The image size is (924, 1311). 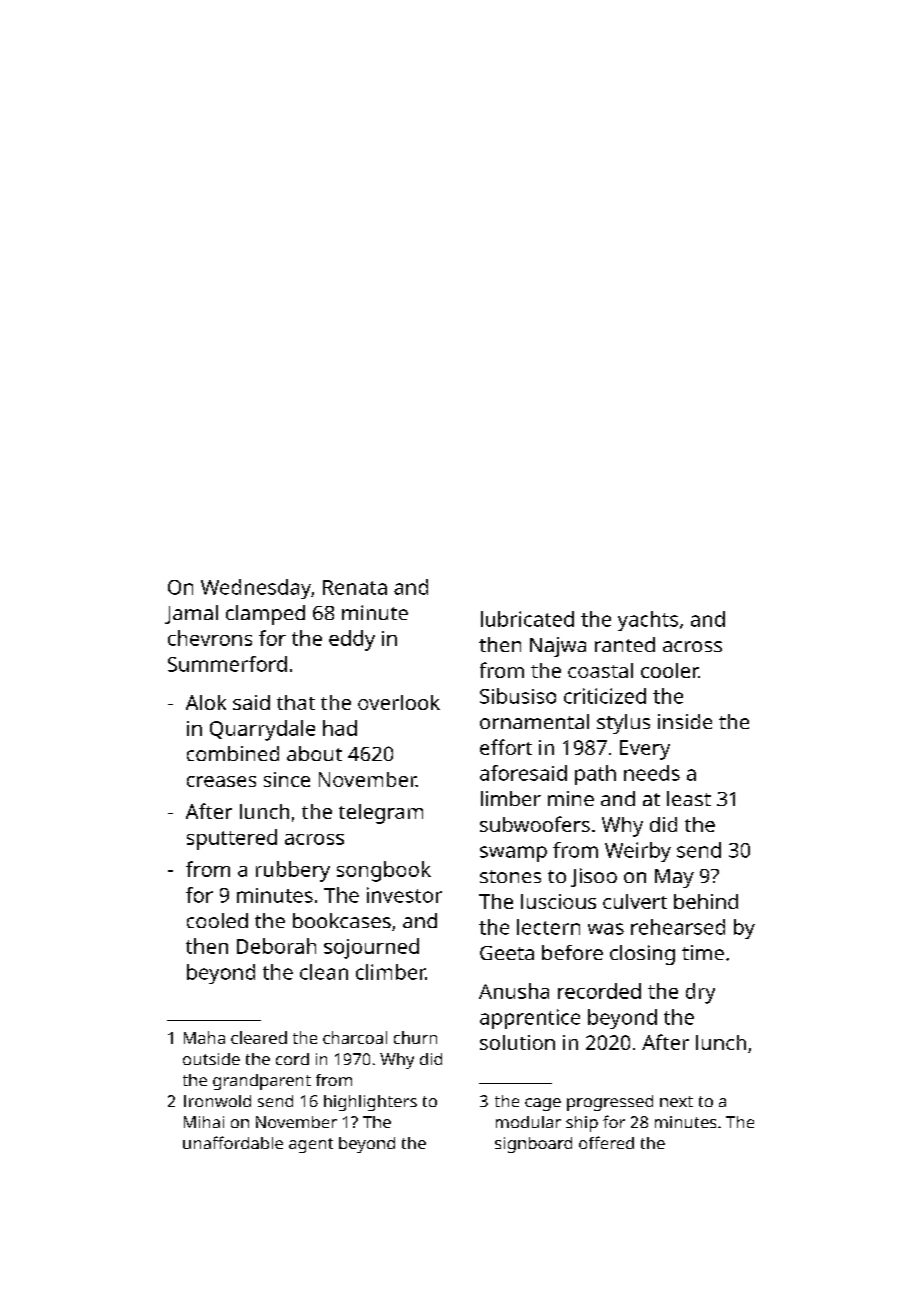 What do you see at coordinates (506, 747) in the screenshot?
I see `effort` at bounding box center [506, 747].
